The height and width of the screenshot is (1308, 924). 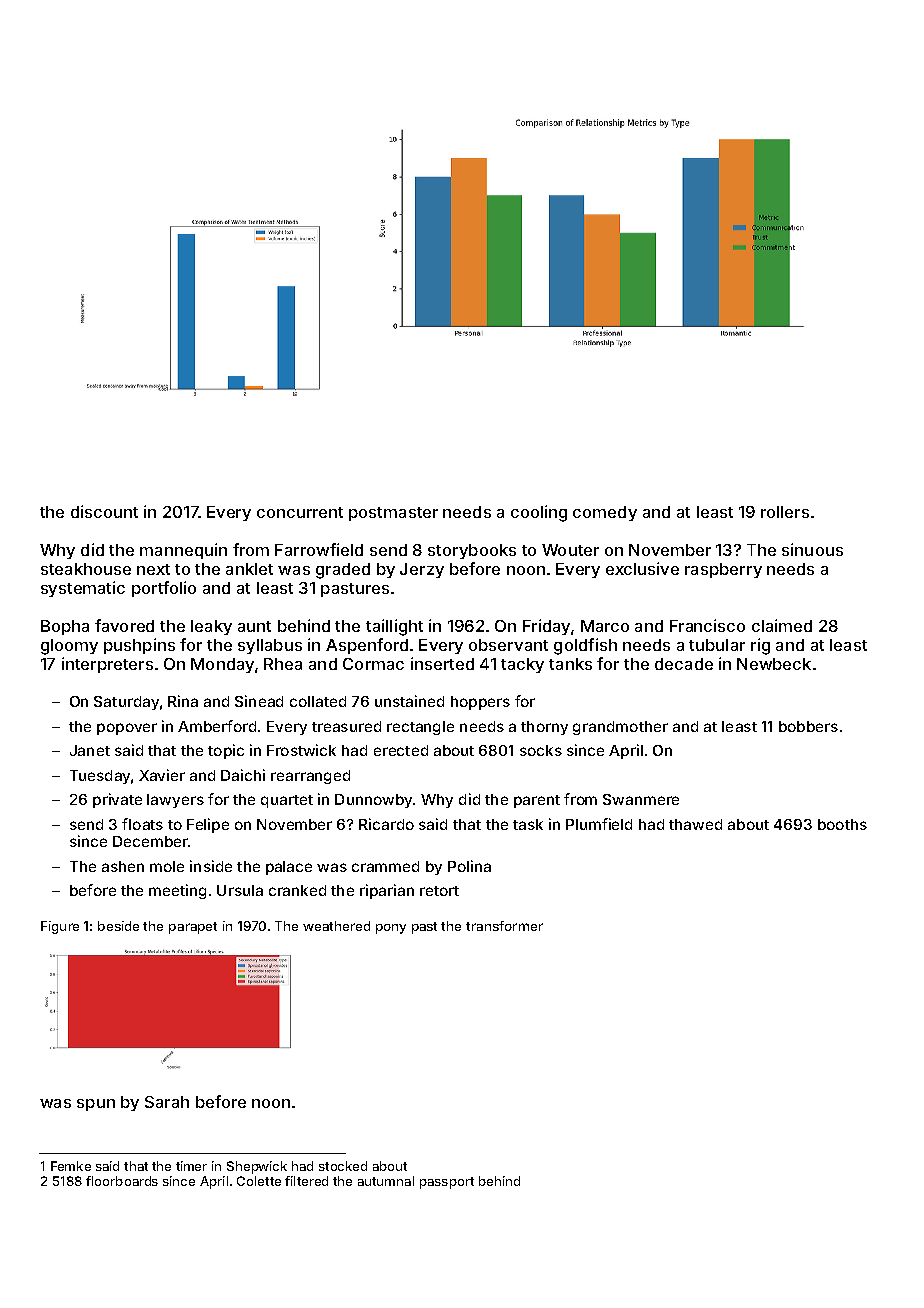 I want to click on comedy, so click(x=605, y=513).
